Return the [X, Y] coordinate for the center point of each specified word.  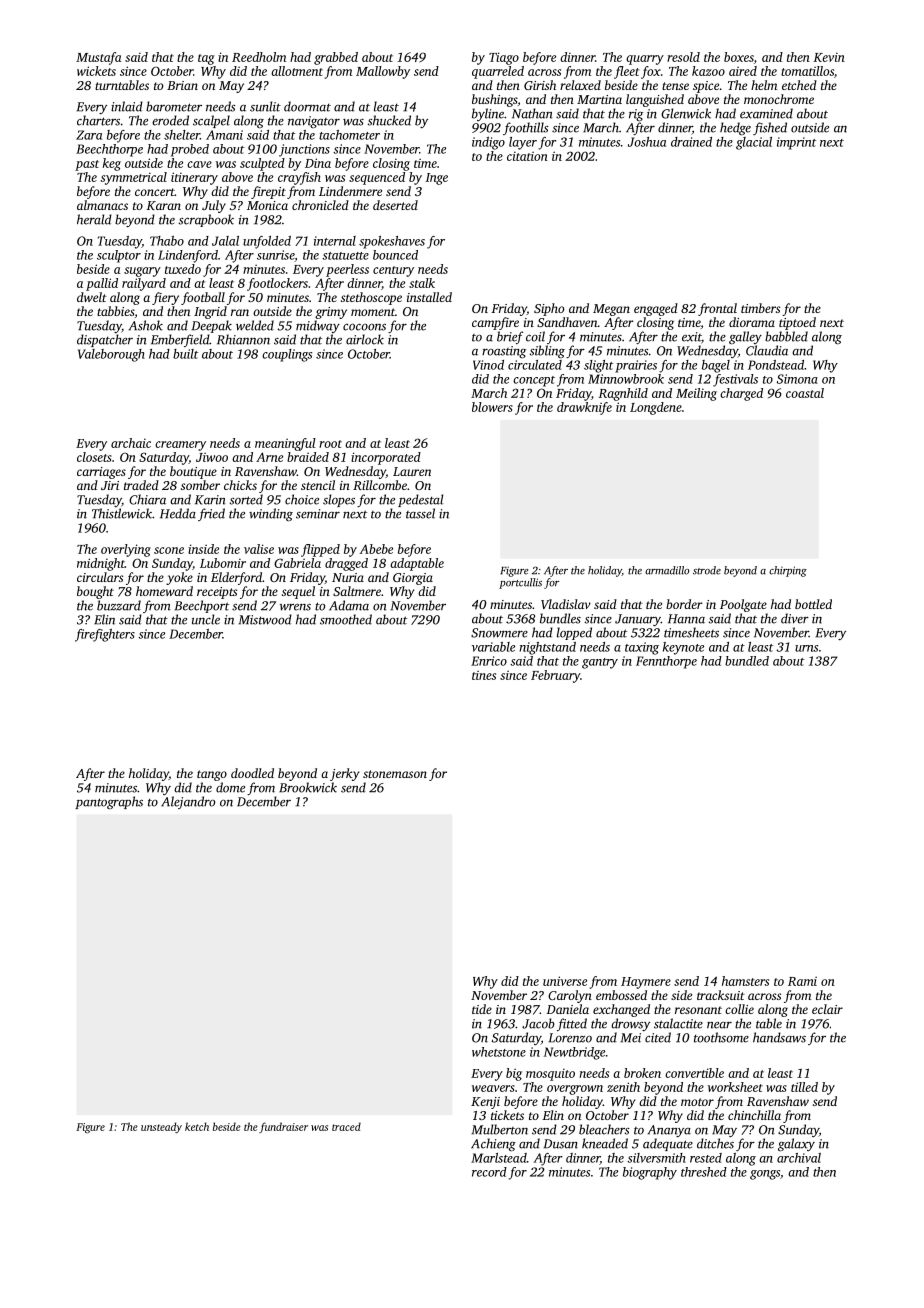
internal [335, 241]
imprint [796, 143]
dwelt [92, 297]
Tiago [504, 58]
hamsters [745, 981]
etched [799, 85]
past [87, 165]
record [489, 1172]
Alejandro [188, 802]
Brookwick [308, 787]
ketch [197, 1126]
